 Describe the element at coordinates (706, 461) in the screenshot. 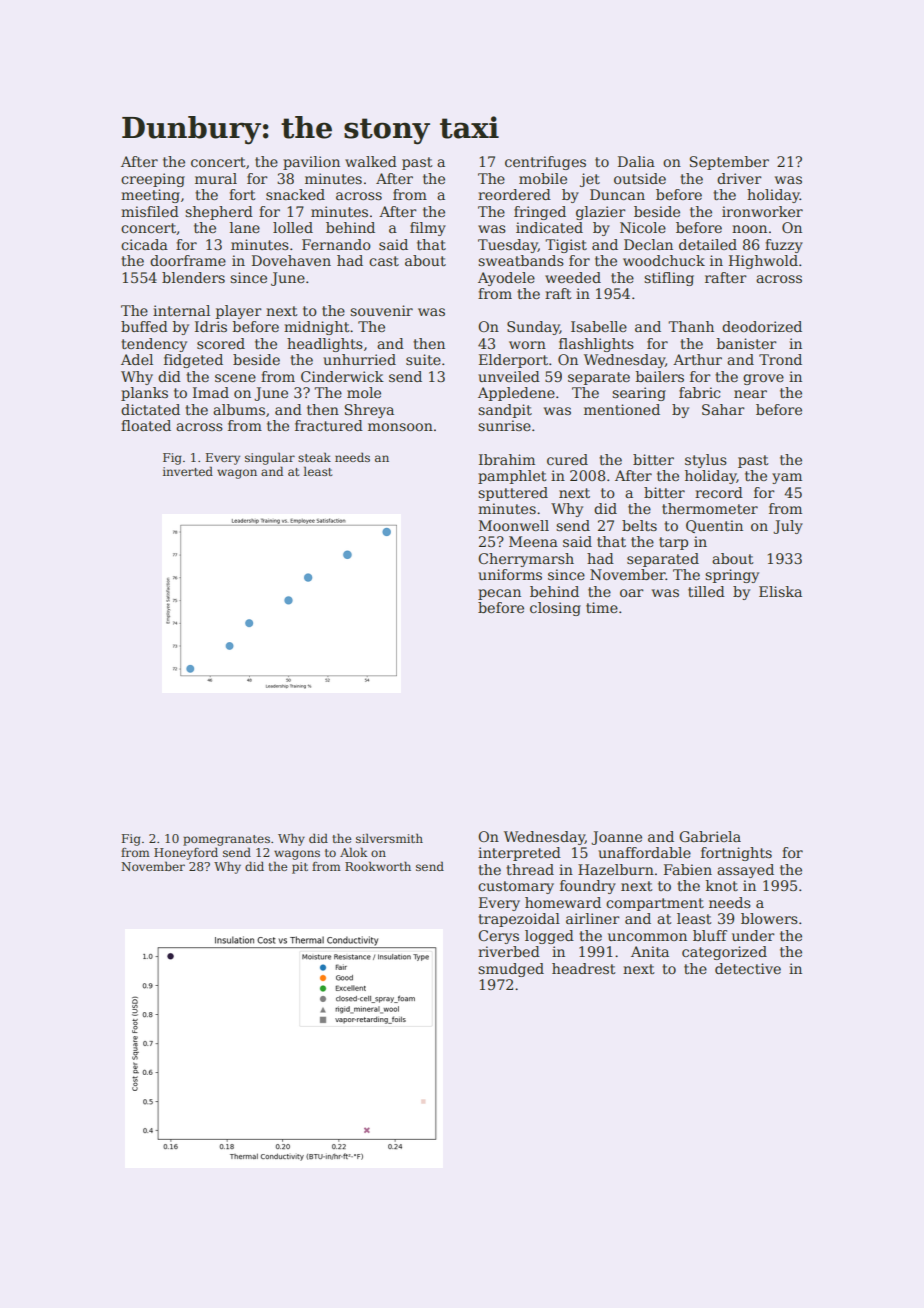

I see `stylus` at that location.
